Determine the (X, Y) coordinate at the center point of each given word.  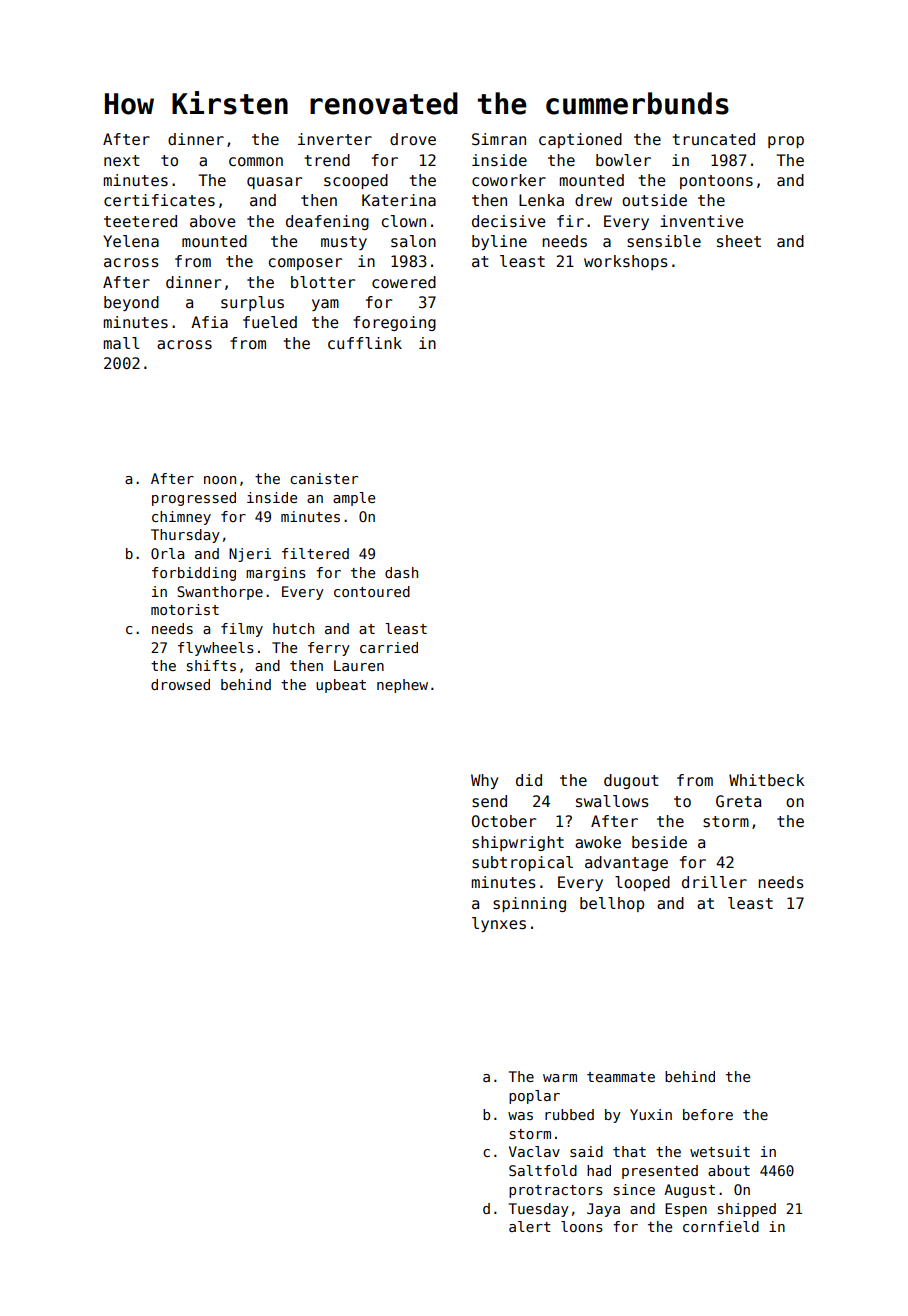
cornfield (721, 1226)
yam (325, 305)
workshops (626, 262)
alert (530, 1226)
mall (121, 343)
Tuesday (539, 1210)
